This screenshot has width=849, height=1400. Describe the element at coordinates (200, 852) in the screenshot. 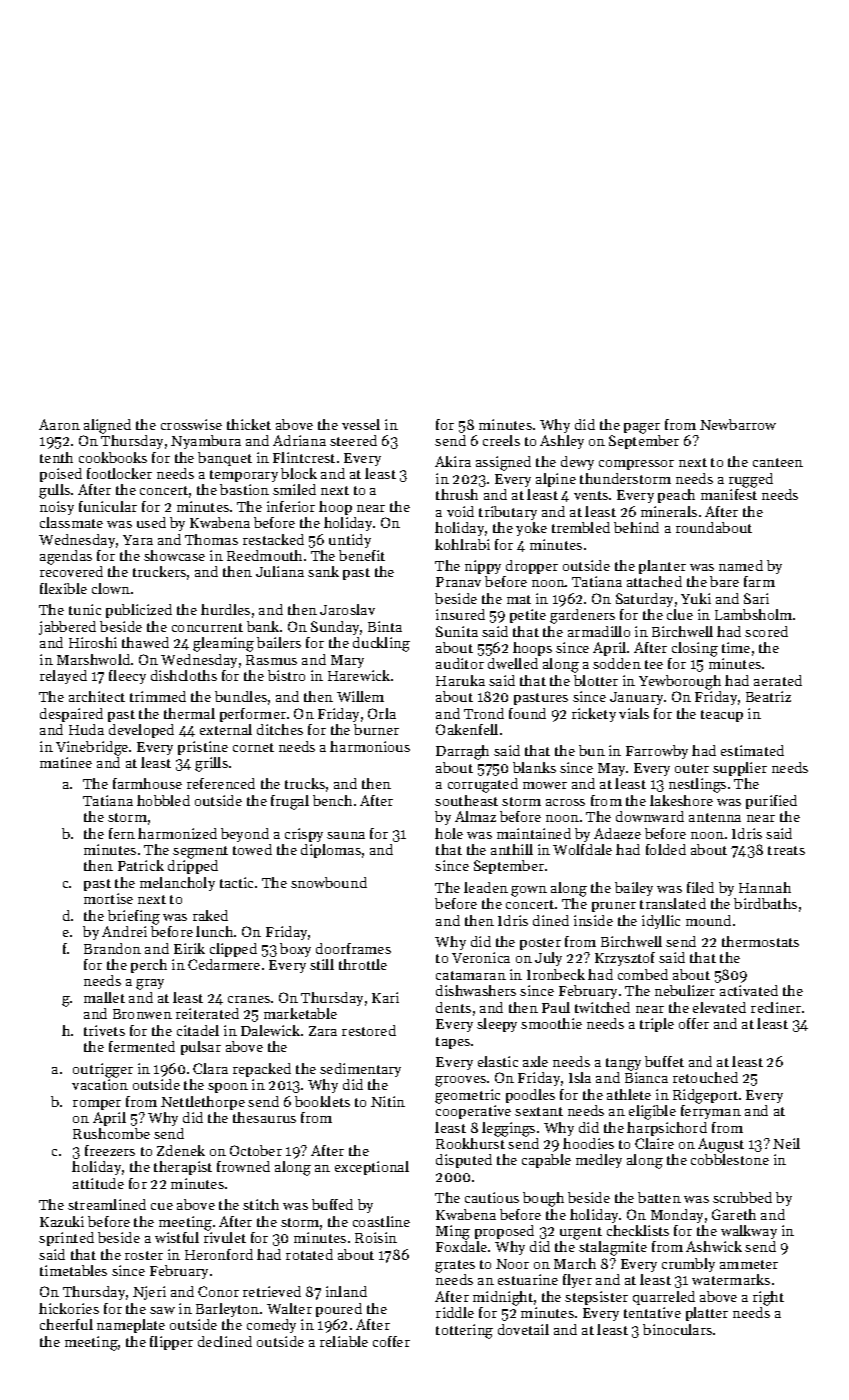

I see `segment` at that location.
